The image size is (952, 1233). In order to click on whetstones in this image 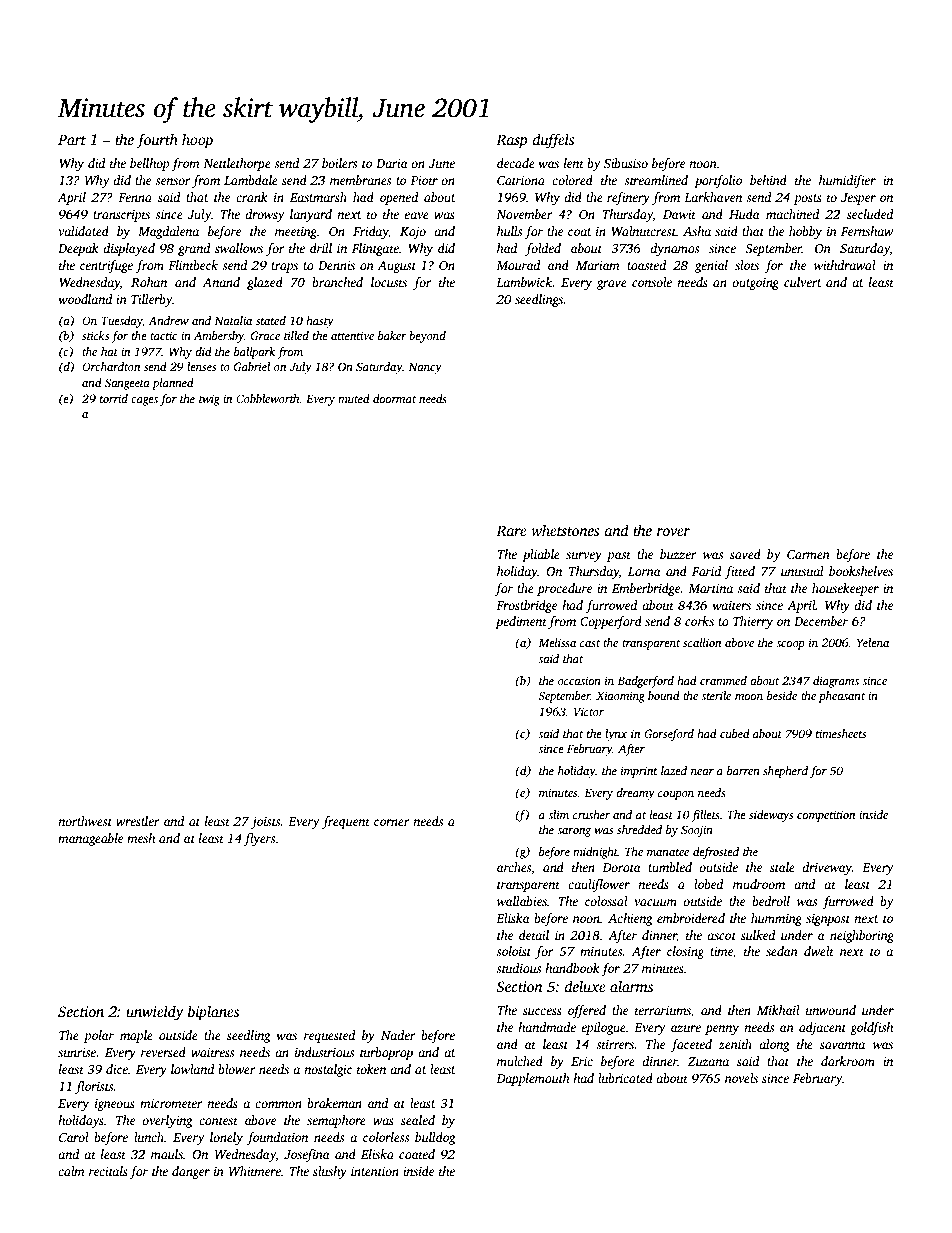, I will do `click(565, 530)`.
